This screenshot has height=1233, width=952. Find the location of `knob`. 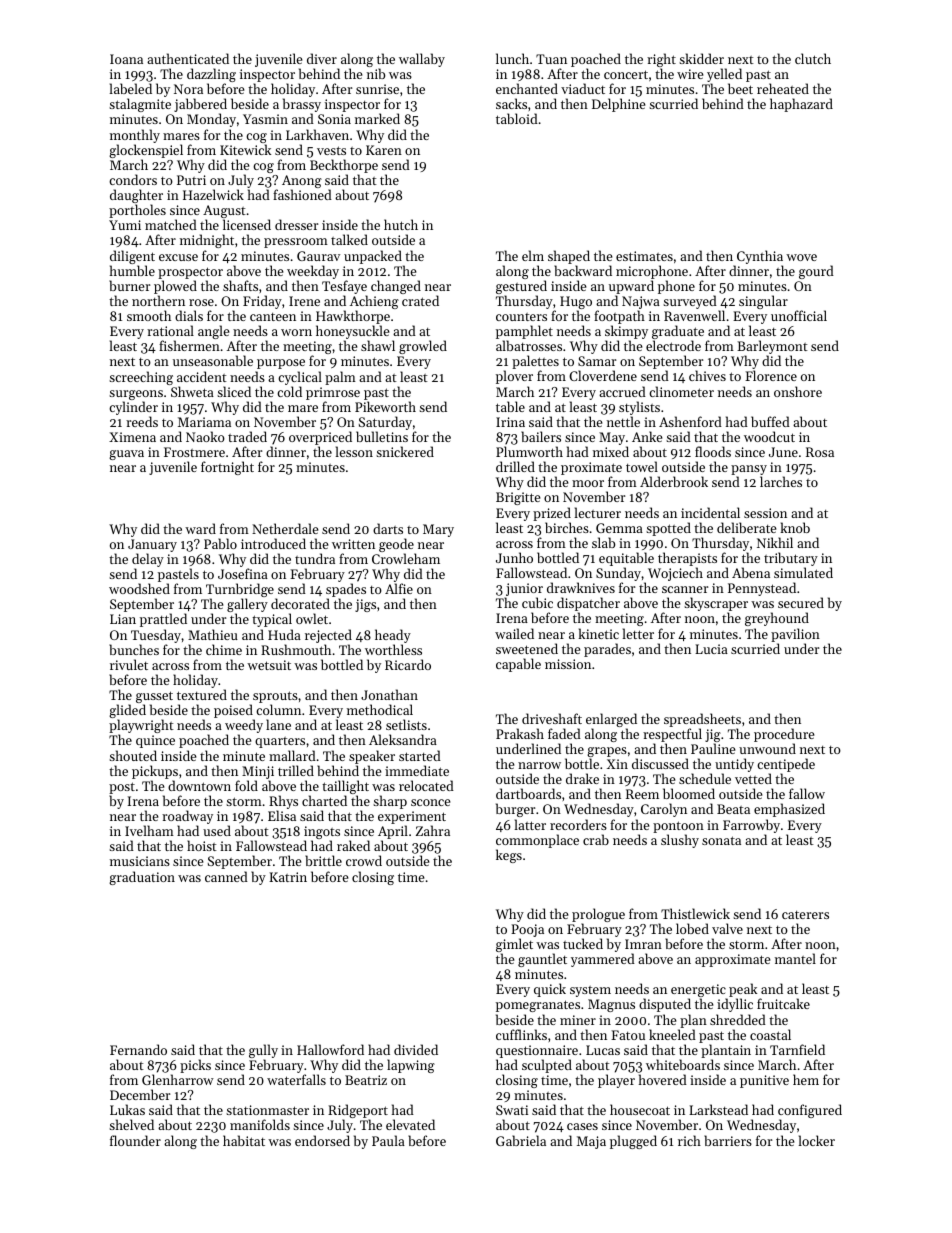

knob is located at coordinates (795, 527).
